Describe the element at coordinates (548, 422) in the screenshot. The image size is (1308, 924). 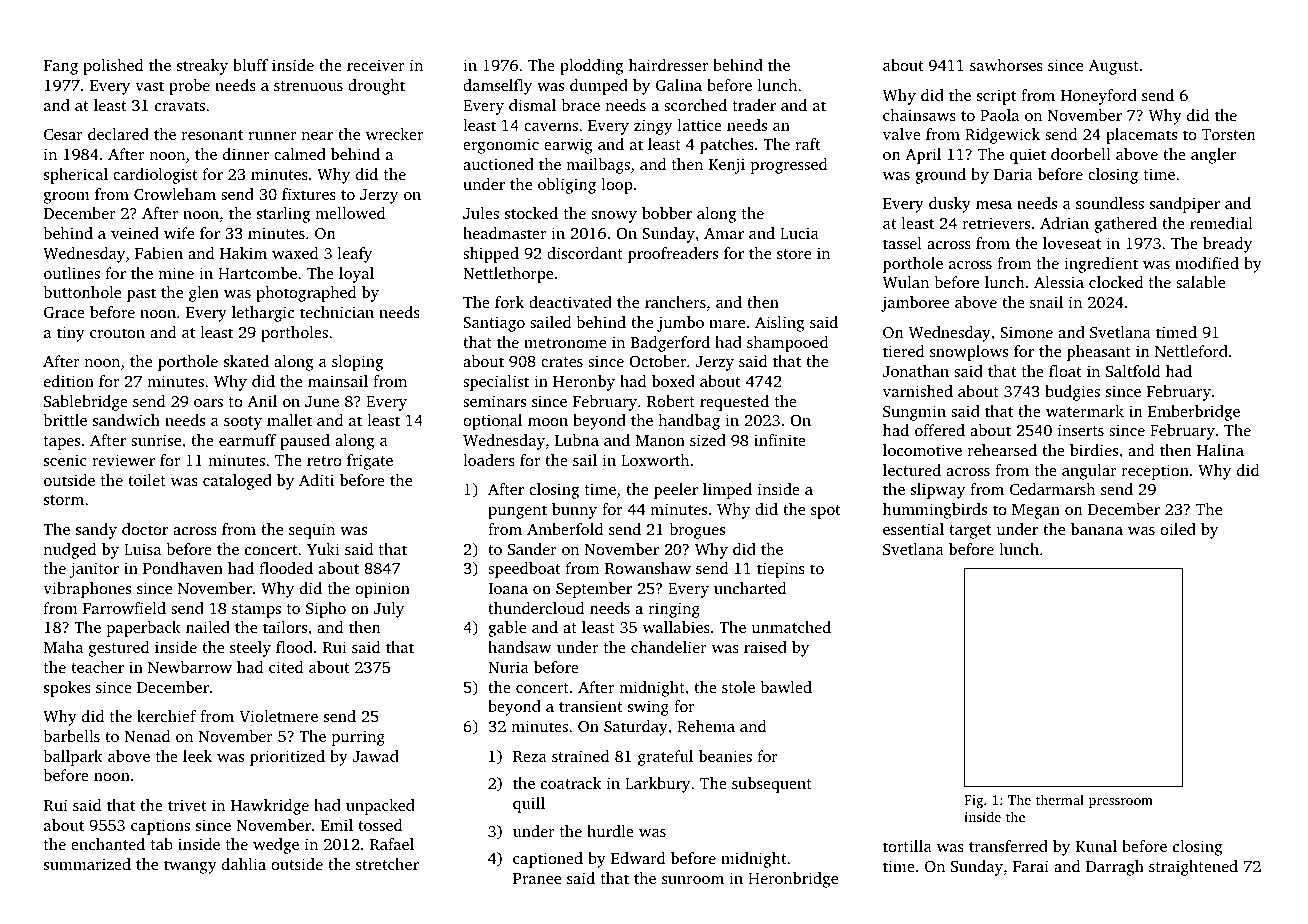
I see `moon` at that location.
